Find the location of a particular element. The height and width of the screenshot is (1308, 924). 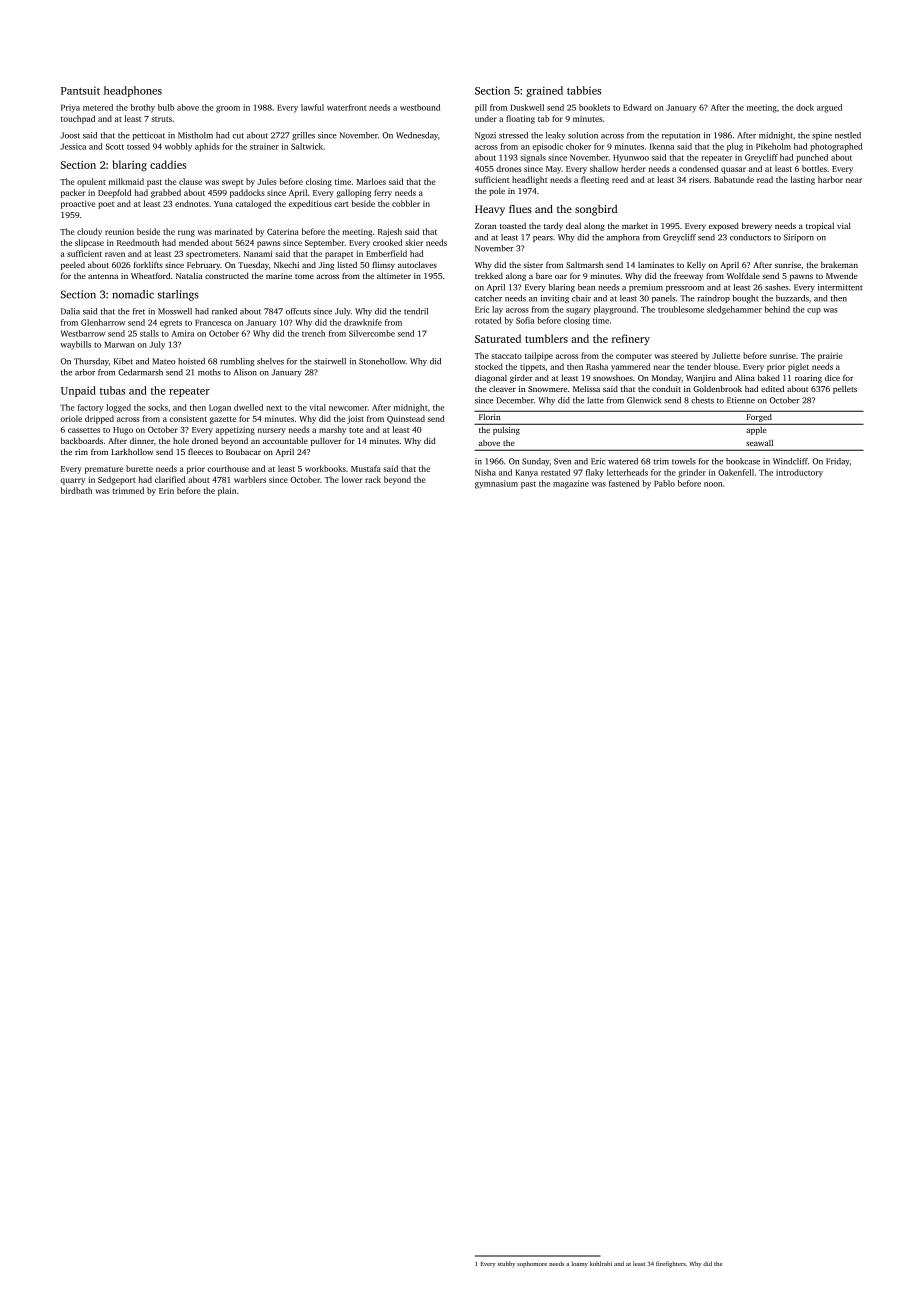

plain is located at coordinates (227, 491).
